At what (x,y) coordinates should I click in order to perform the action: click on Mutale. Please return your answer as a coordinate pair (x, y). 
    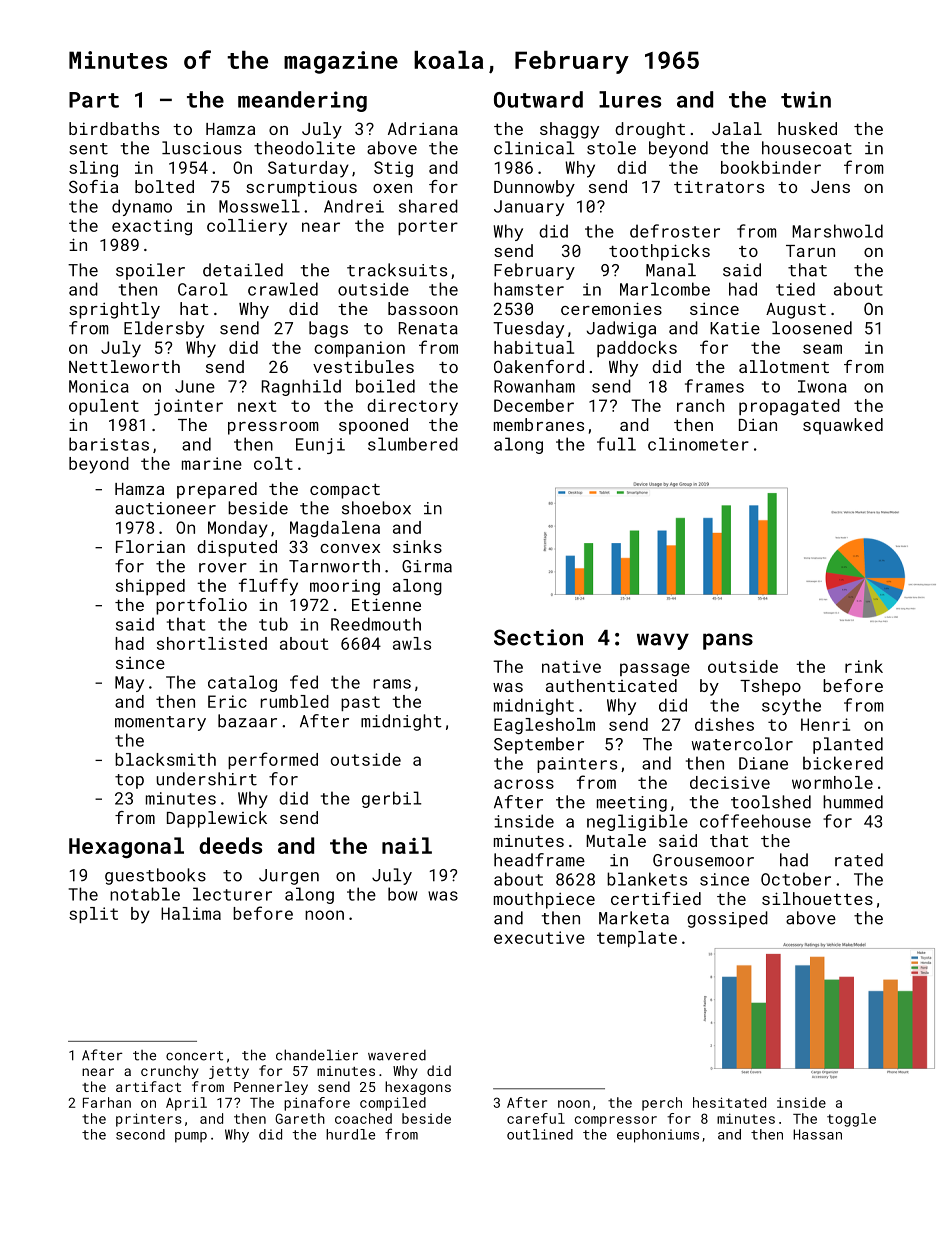
    Looking at the image, I should click on (616, 840).
